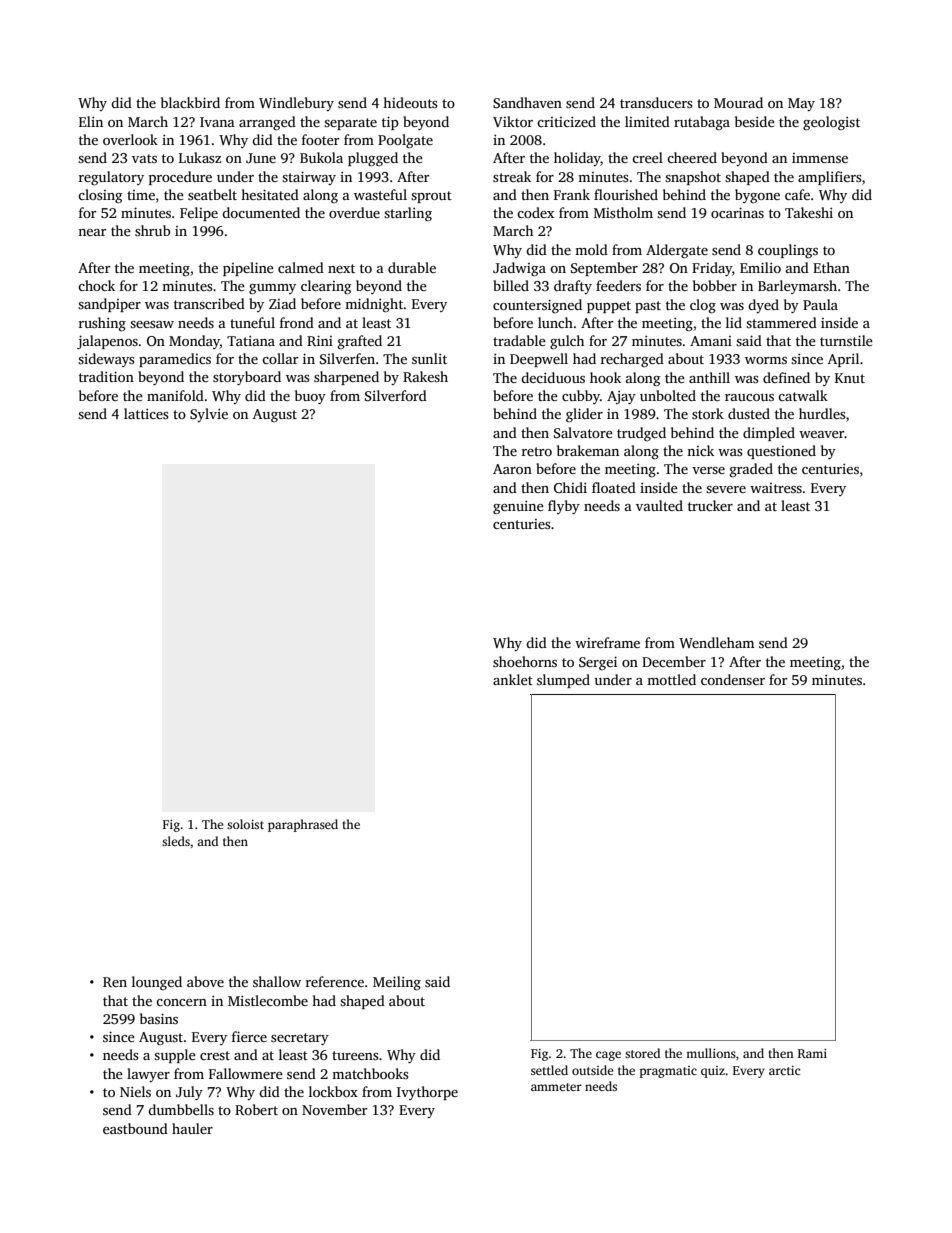 The image size is (952, 1233). Describe the element at coordinates (427, 1093) in the screenshot. I see `Ivythorpe` at that location.
